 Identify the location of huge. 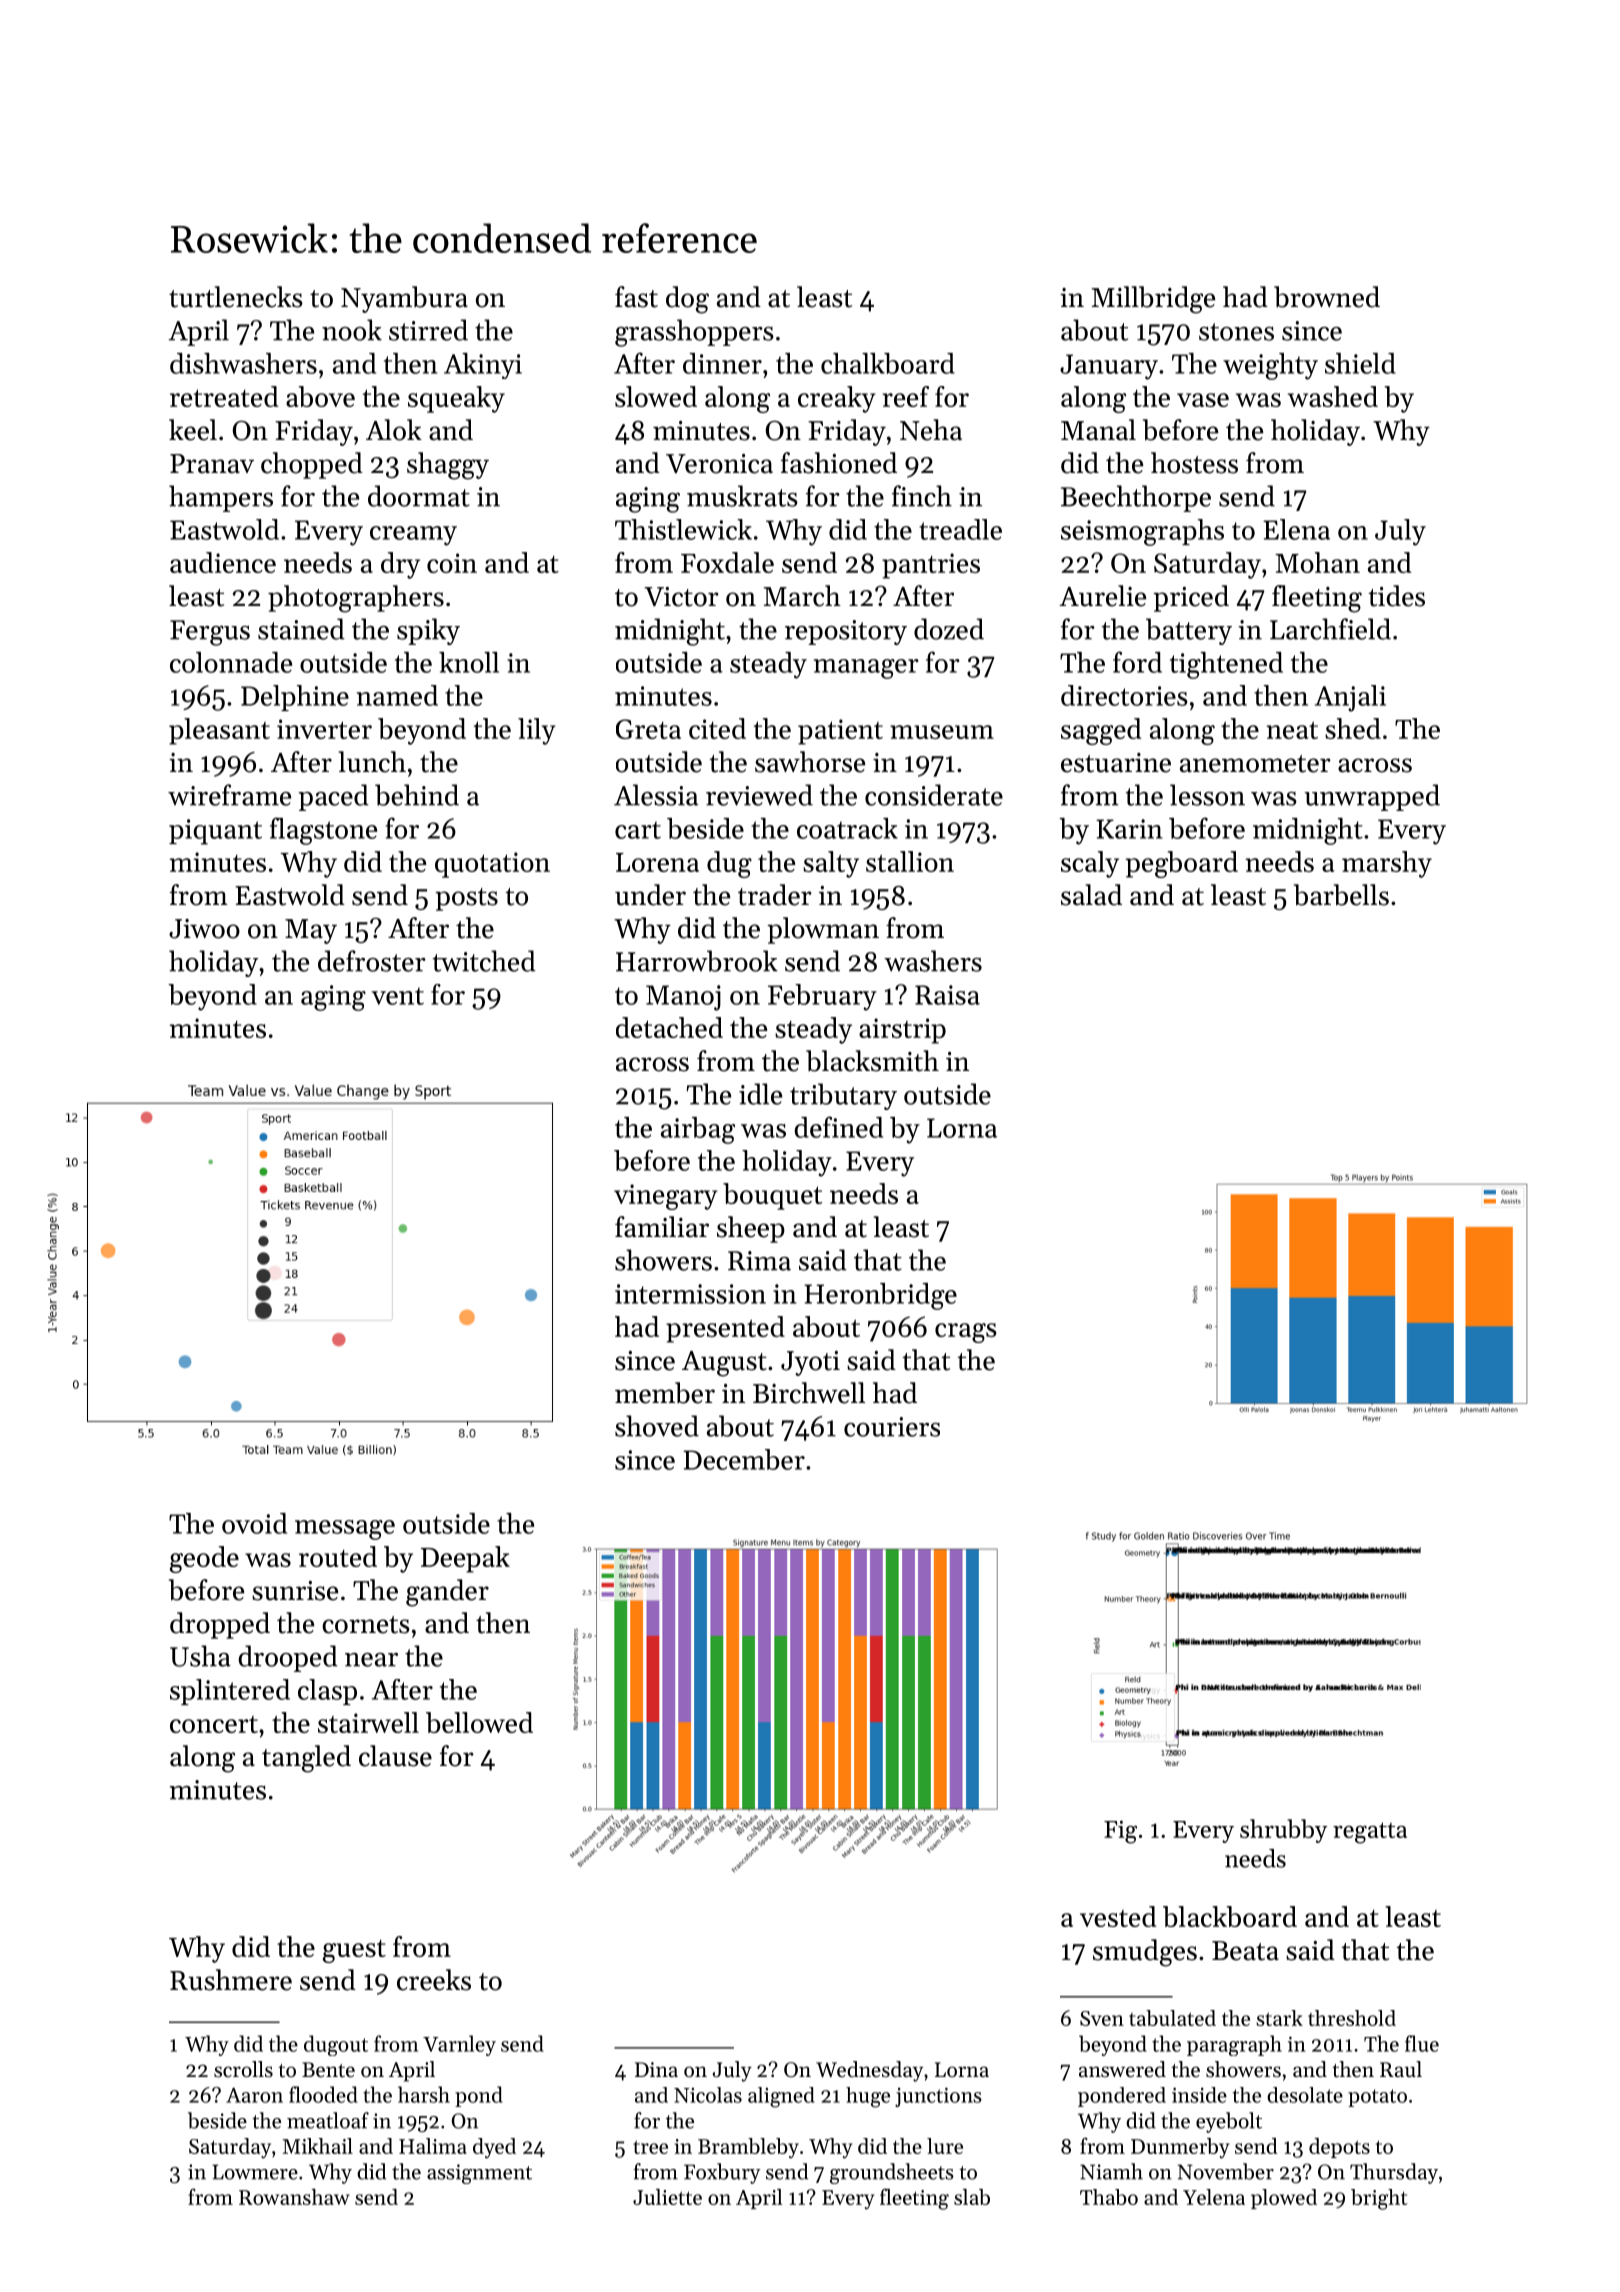
(868, 2097).
